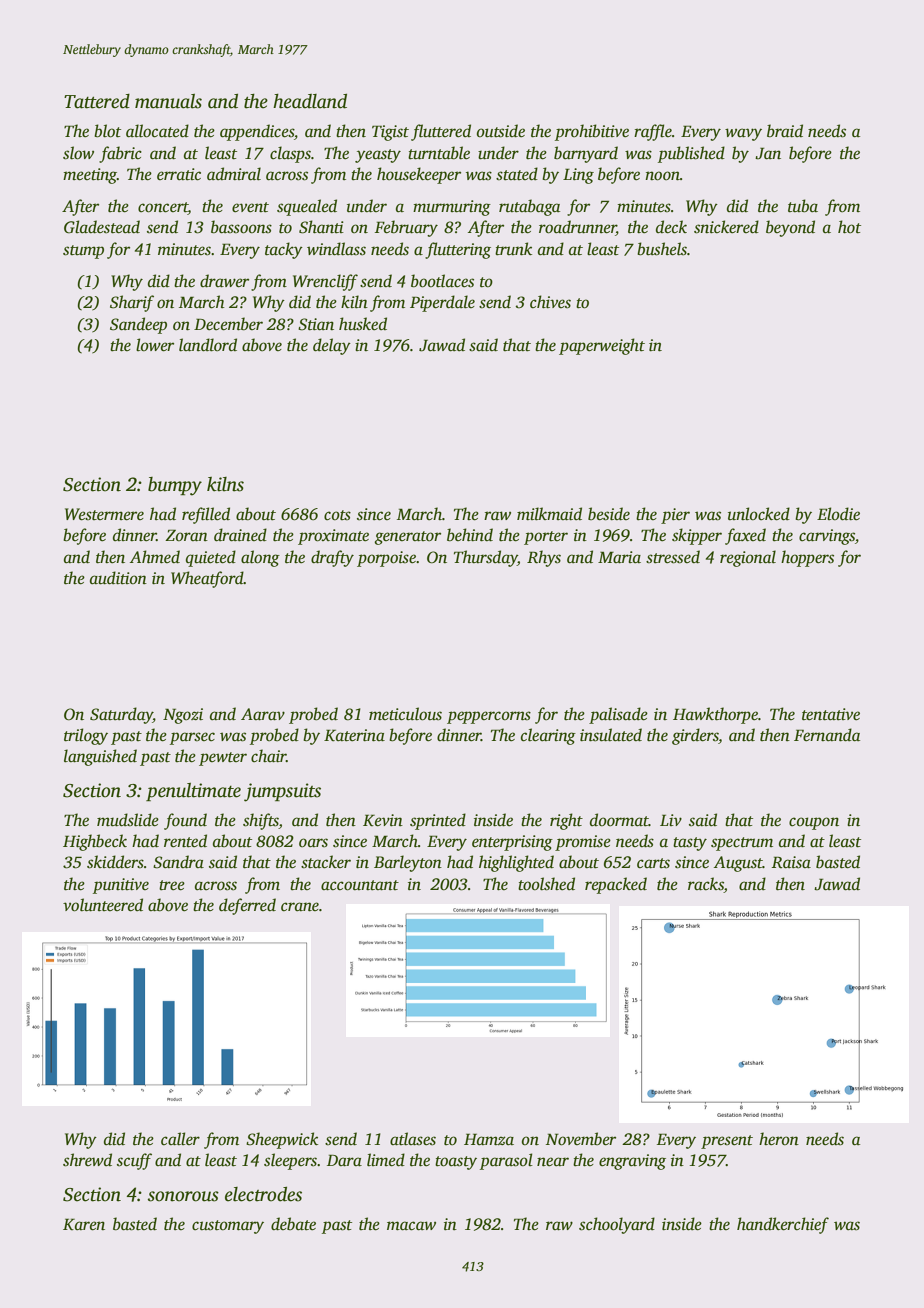 This screenshot has height=1308, width=924. I want to click on carvings, so click(827, 537).
